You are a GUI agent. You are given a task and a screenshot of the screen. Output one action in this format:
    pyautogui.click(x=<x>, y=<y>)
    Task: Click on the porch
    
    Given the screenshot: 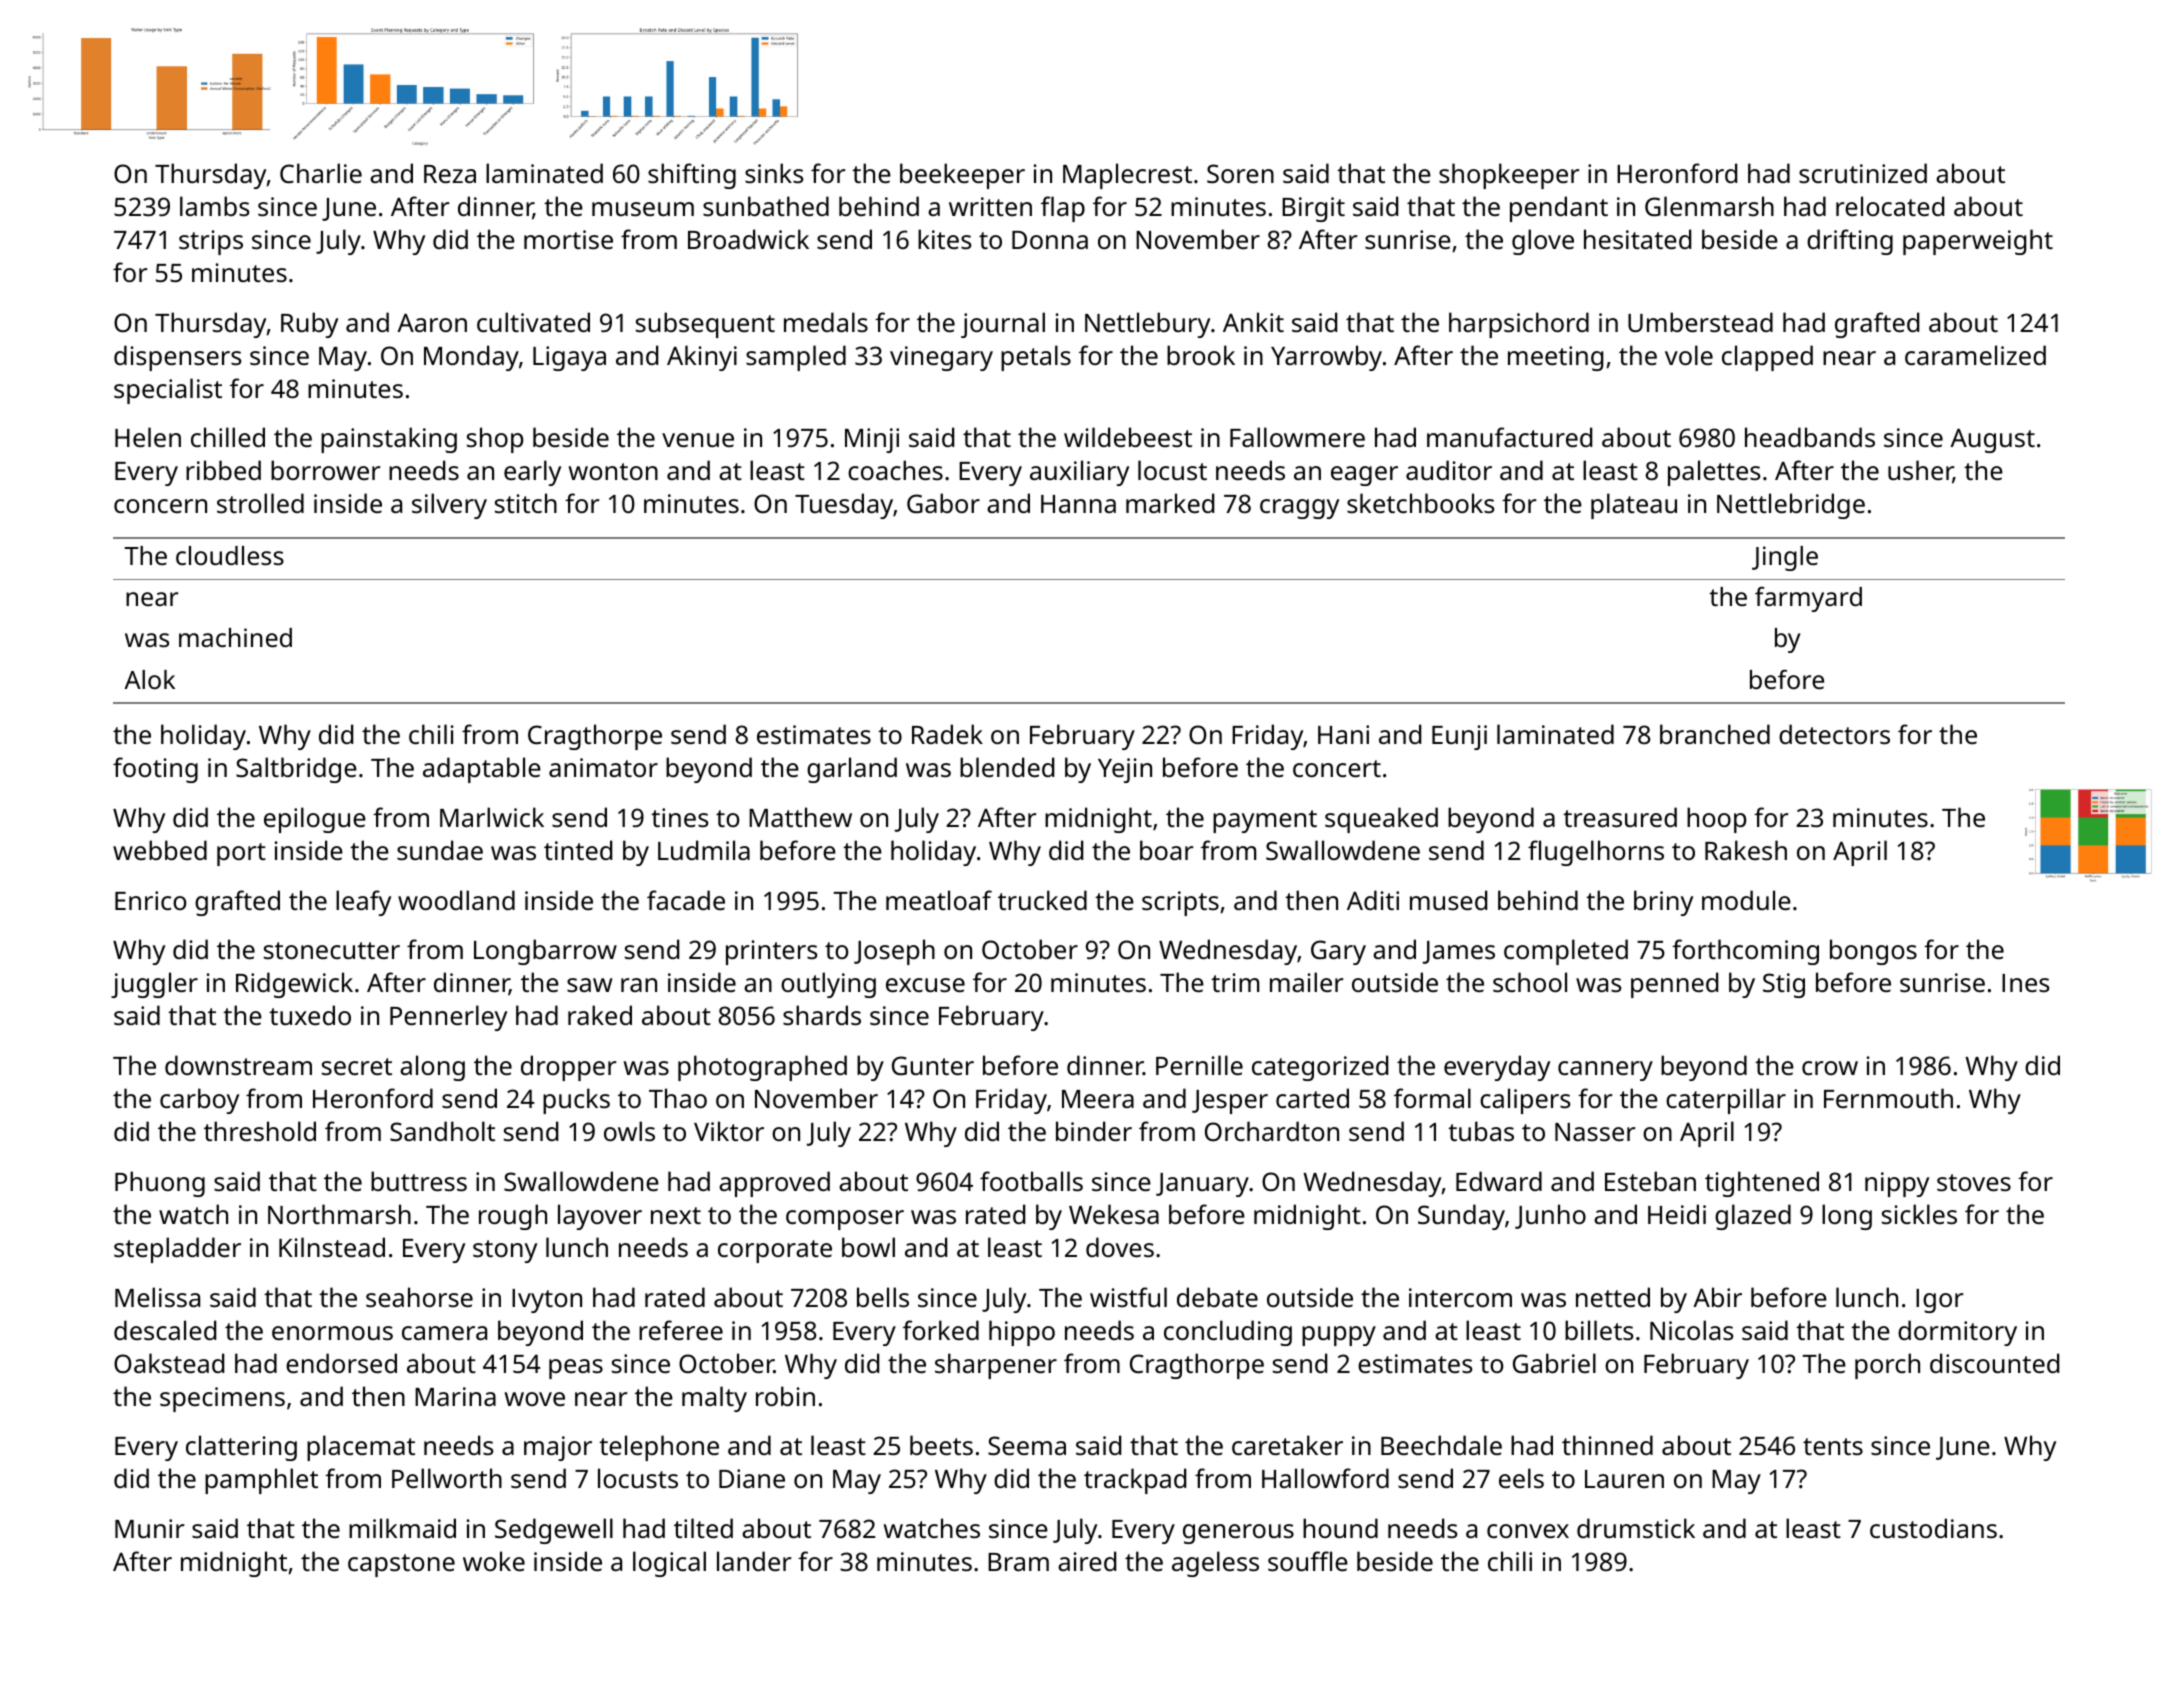 What is the action you would take?
    pyautogui.click(x=1887, y=1366)
